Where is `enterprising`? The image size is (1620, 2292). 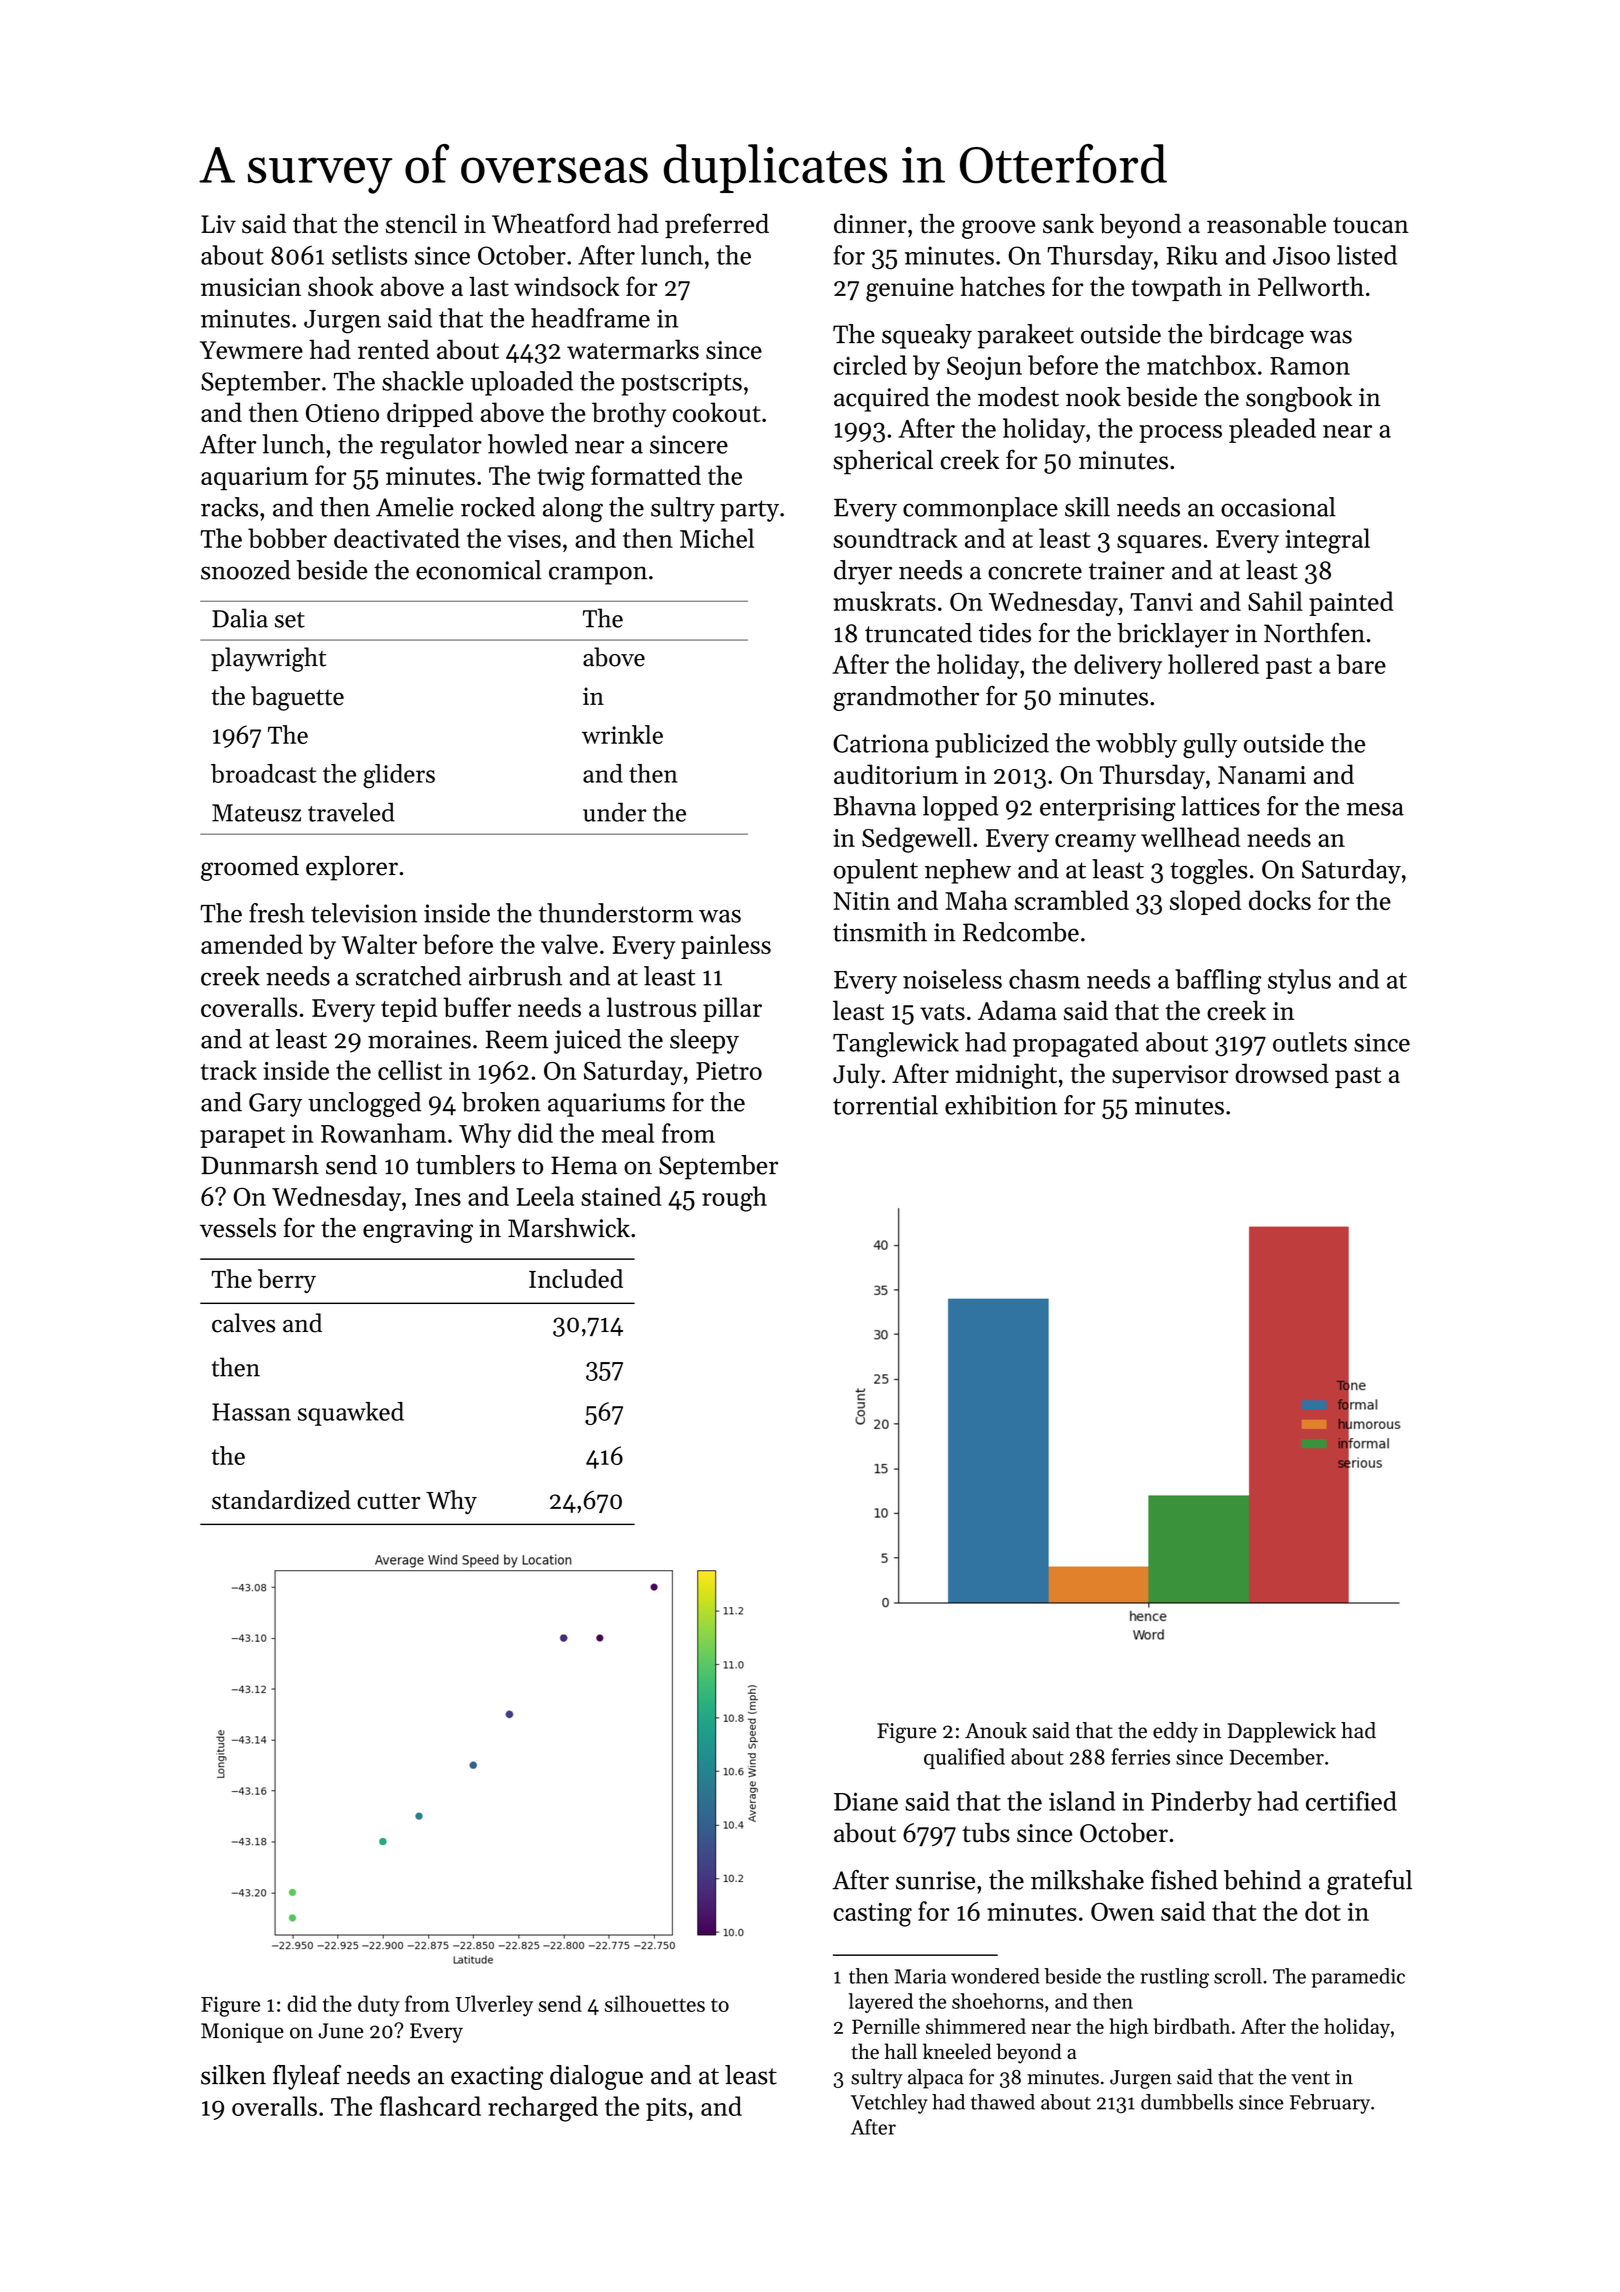
enterprising is located at coordinates (1108, 809).
